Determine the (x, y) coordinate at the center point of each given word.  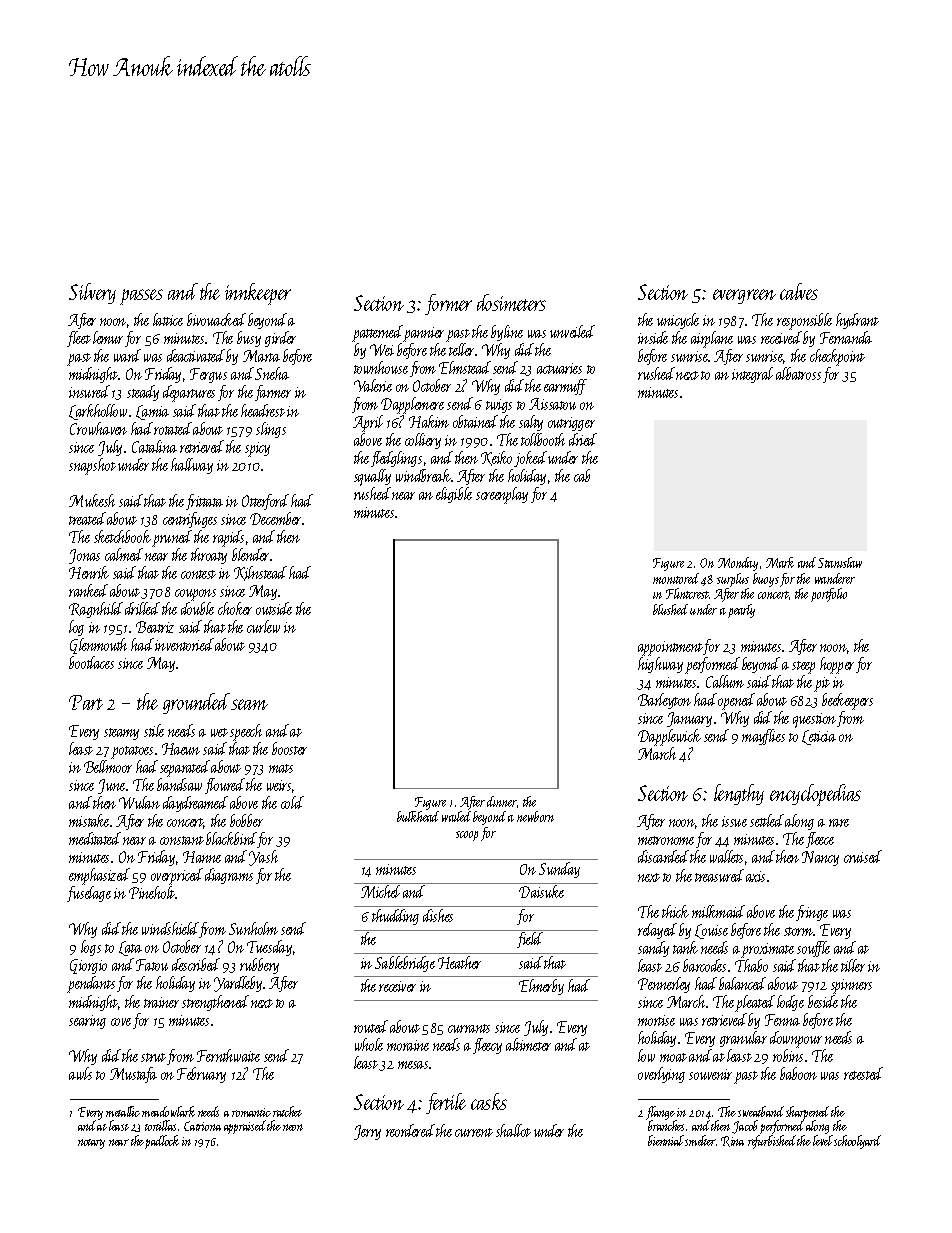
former (448, 304)
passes (141, 297)
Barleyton (664, 701)
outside (274, 608)
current (474, 1132)
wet (219, 732)
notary (91, 1144)
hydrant (857, 321)
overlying (661, 1075)
